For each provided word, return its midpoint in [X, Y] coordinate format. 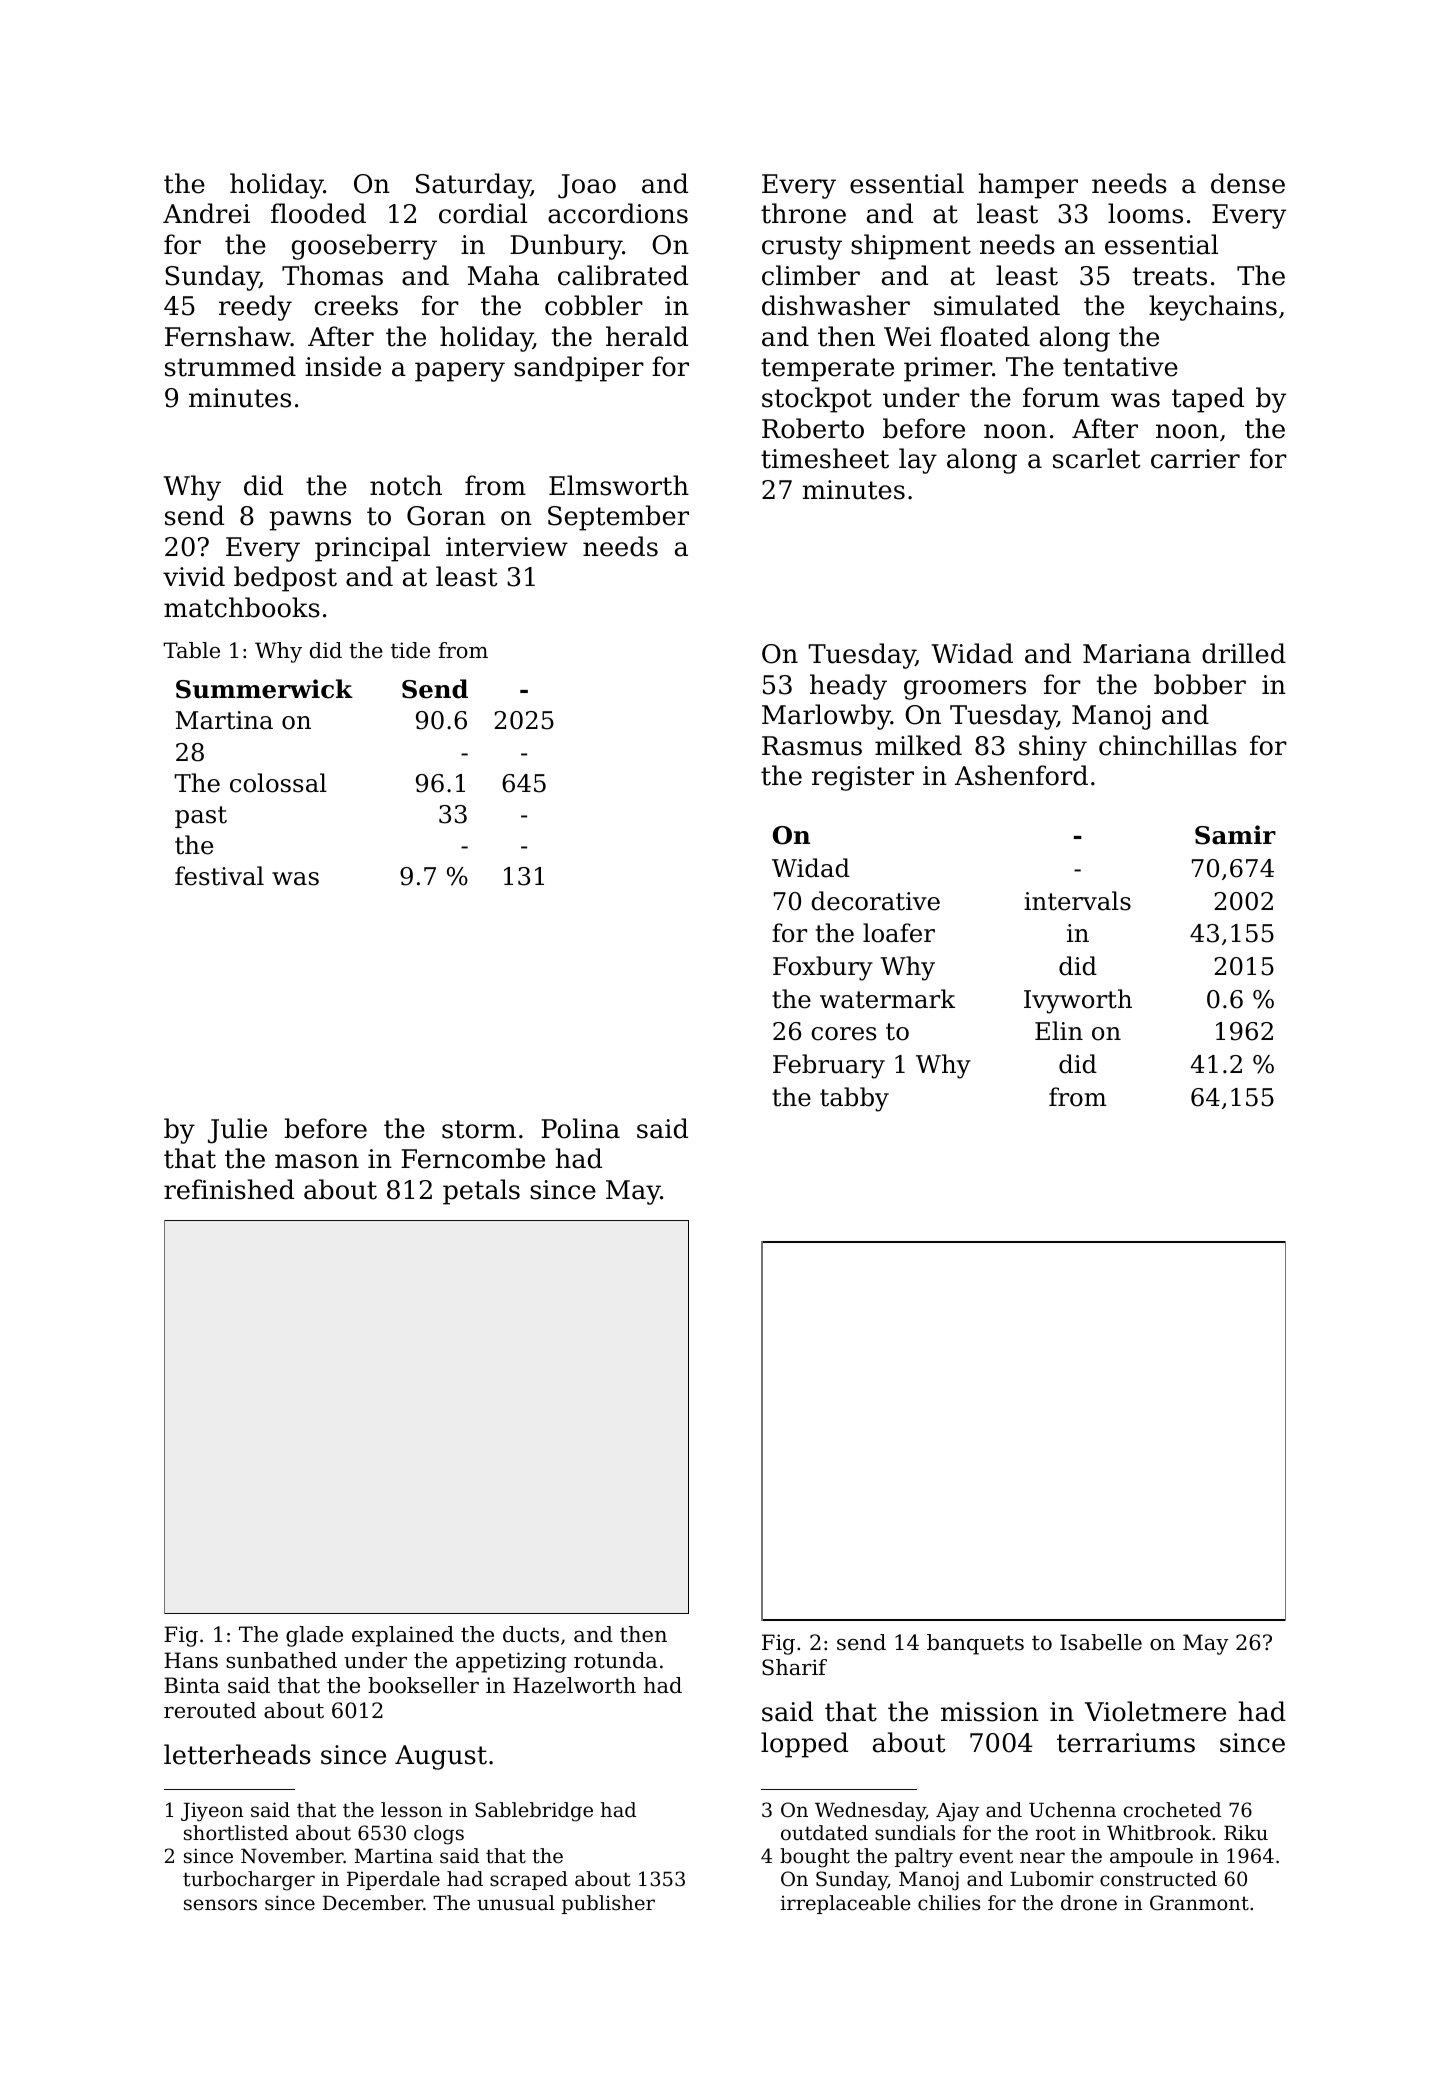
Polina [580, 1128]
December [373, 1903]
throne [803, 213]
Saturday [473, 186]
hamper [1028, 186]
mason [317, 1161]
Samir [1235, 835]
